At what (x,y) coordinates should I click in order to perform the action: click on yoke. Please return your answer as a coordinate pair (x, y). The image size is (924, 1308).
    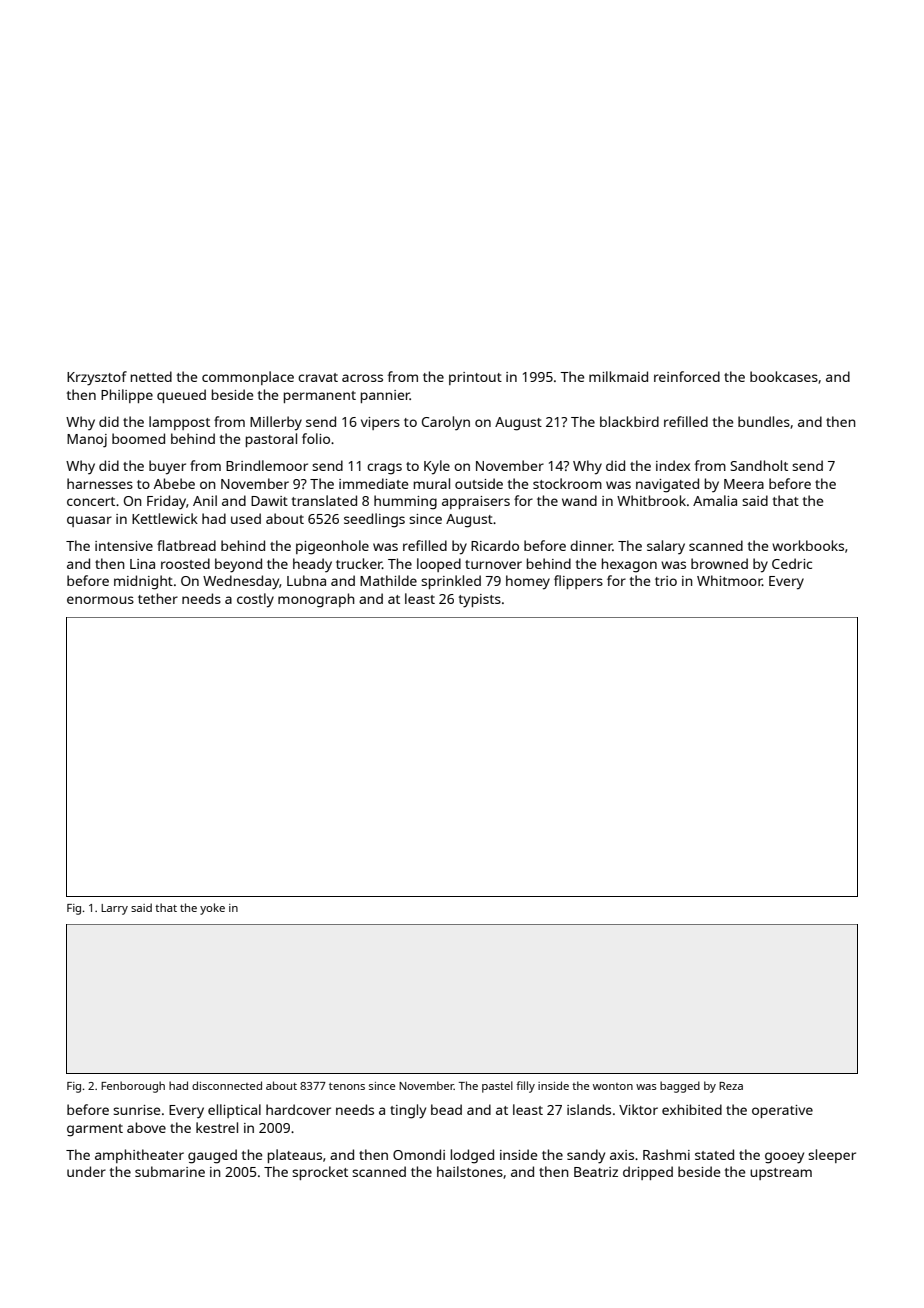
    Looking at the image, I should click on (212, 909).
